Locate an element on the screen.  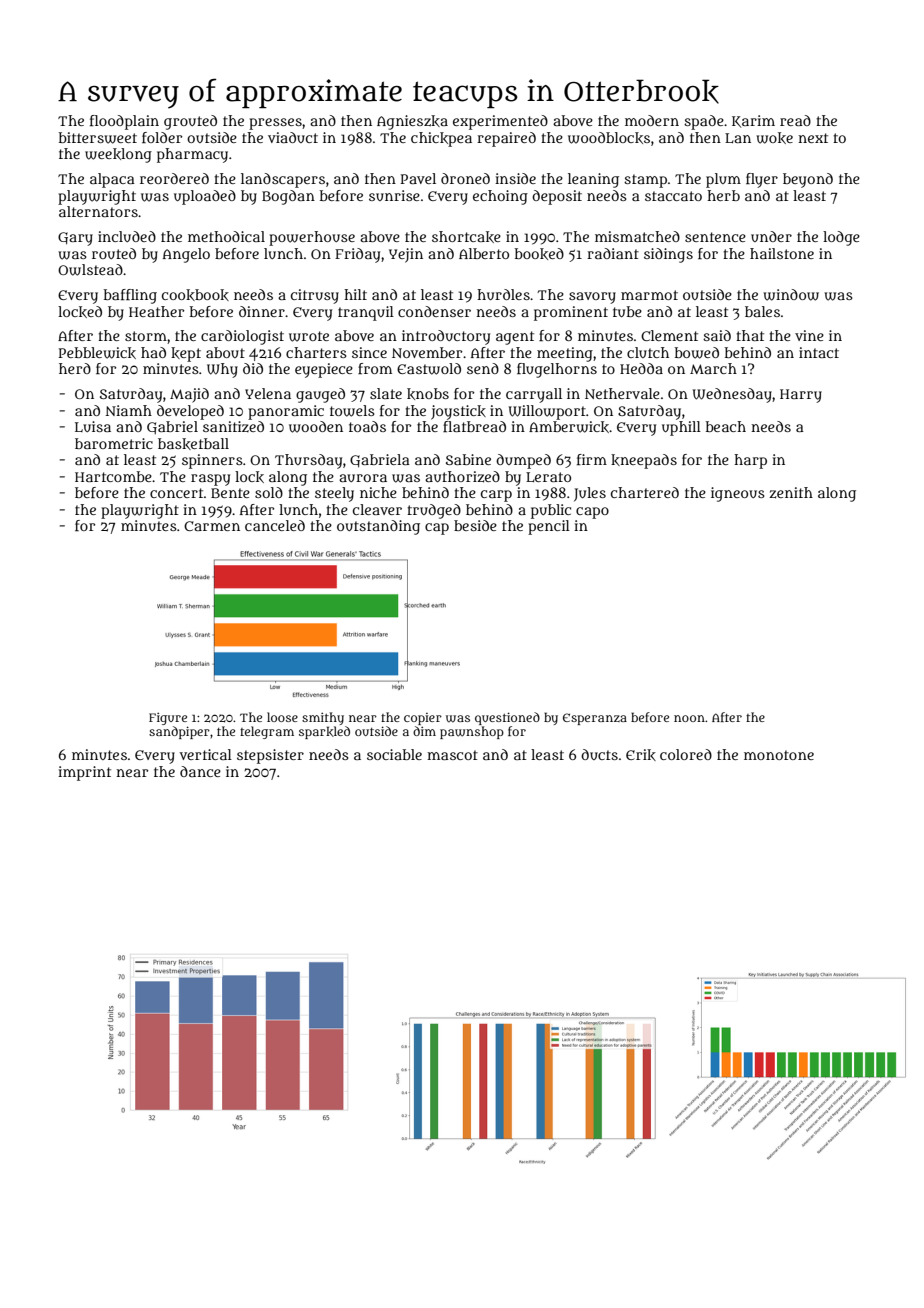
outstanding is located at coordinates (378, 527).
